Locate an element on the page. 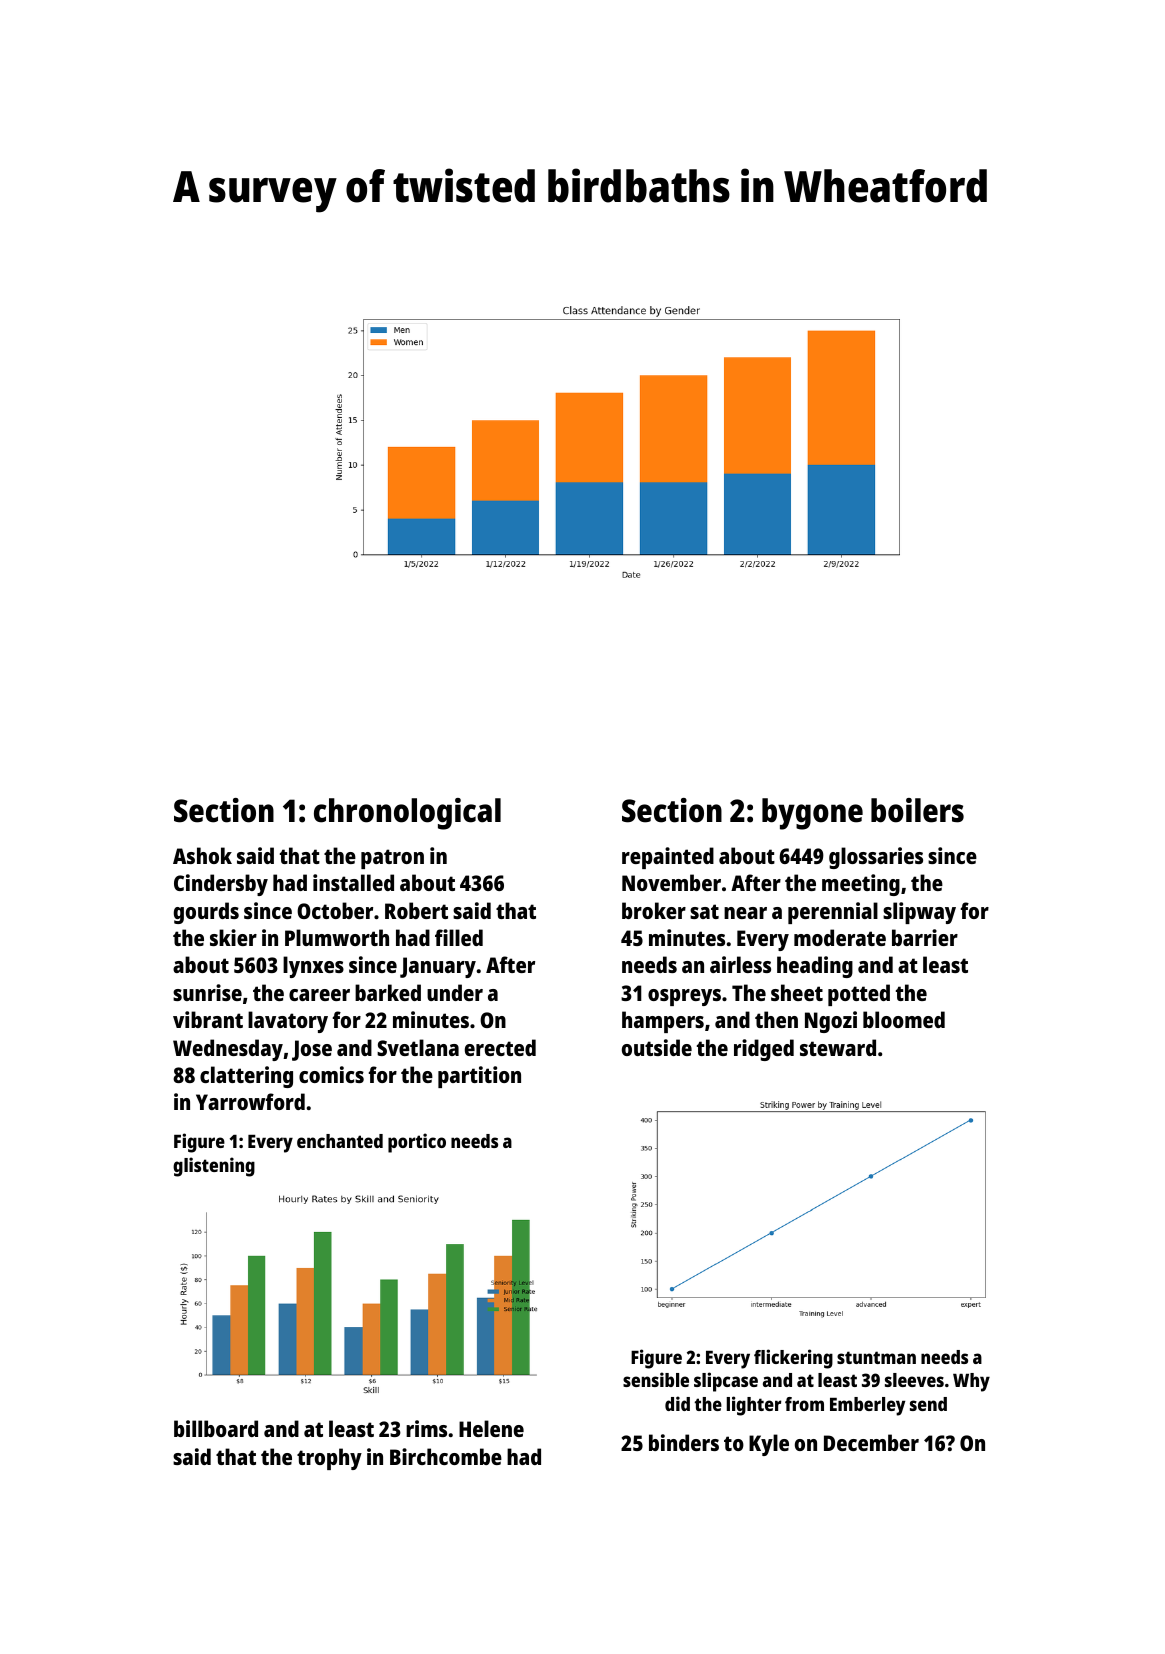 The width and height of the document is (1165, 1654). binders is located at coordinates (684, 1442).
